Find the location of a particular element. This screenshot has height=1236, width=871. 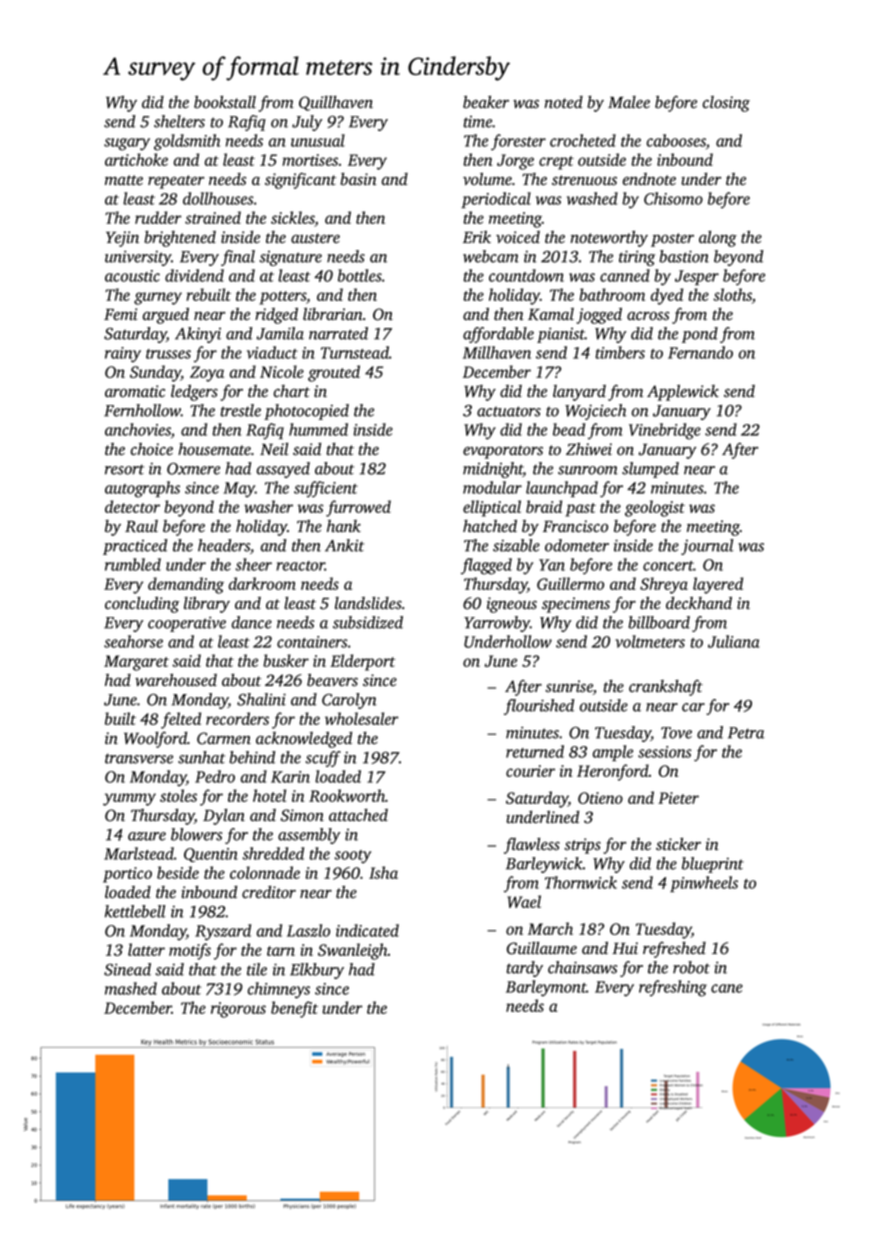

elliptical is located at coordinates (492, 508).
